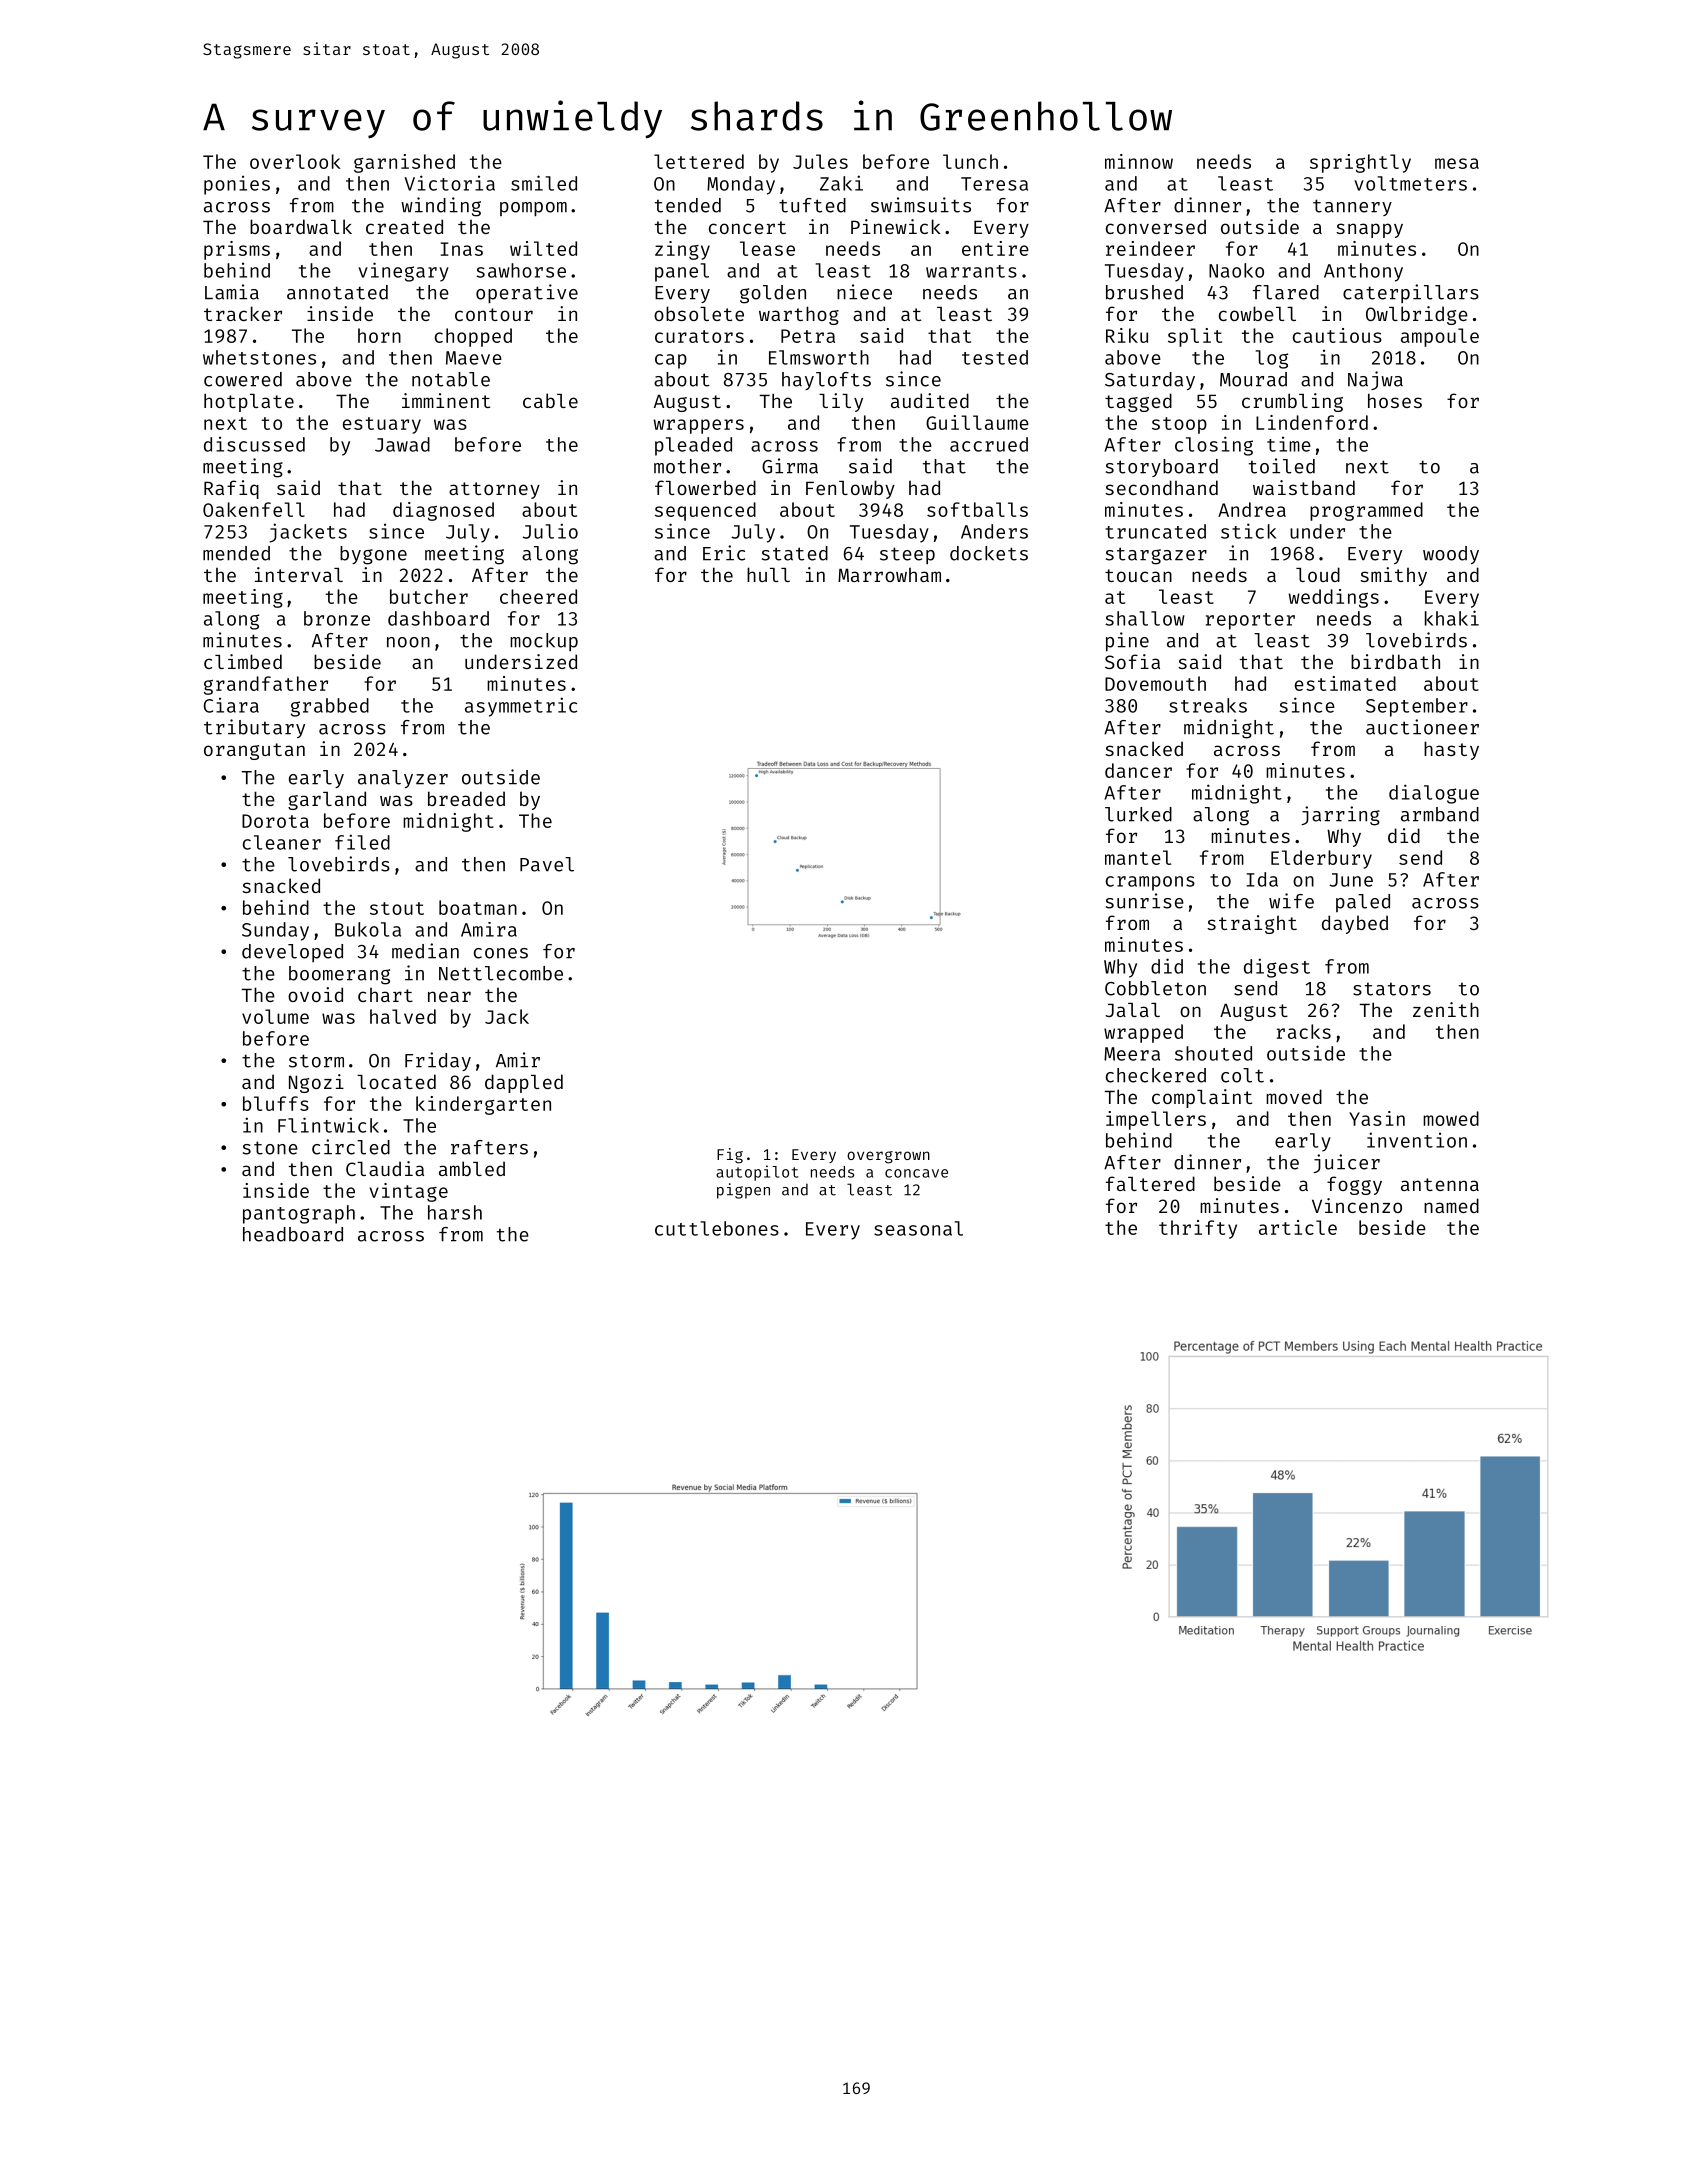 The width and height of the document is (1683, 2178). I want to click on harsh, so click(455, 1212).
